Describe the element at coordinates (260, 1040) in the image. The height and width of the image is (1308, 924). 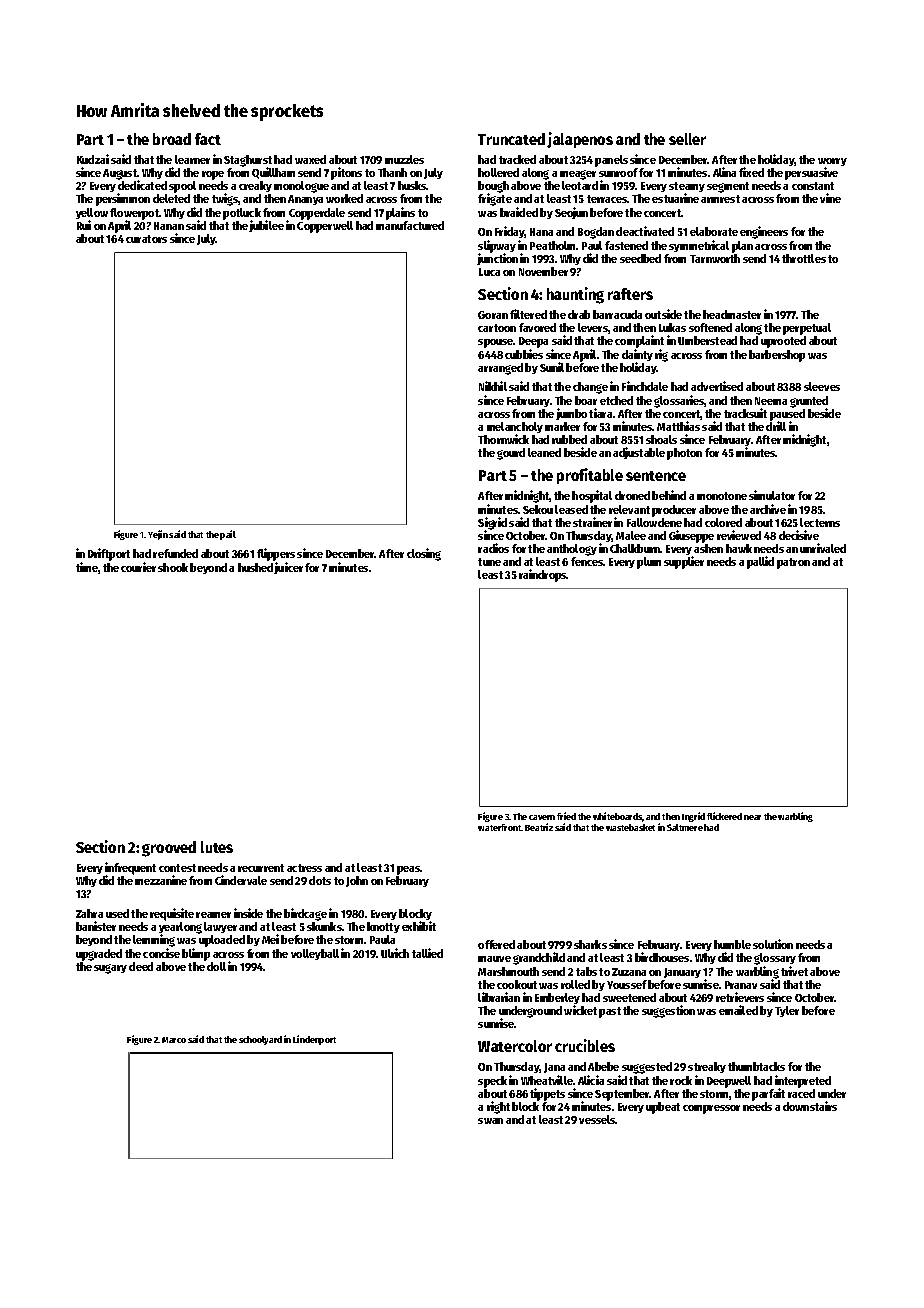
I see `schoolyard` at that location.
